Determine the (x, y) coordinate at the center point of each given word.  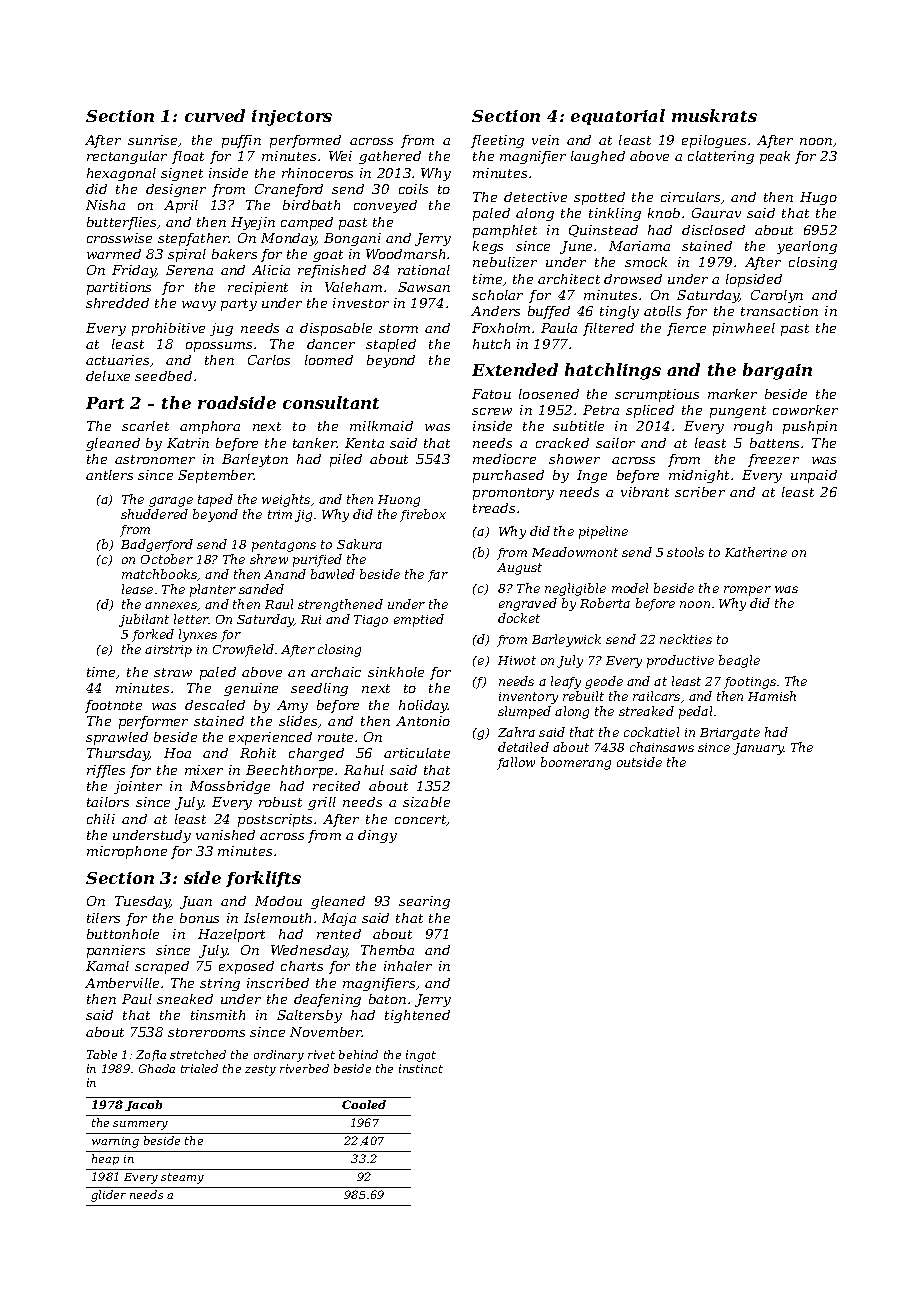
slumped (524, 712)
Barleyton (255, 460)
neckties (686, 639)
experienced (270, 738)
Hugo (818, 198)
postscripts (275, 820)
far (438, 576)
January (758, 749)
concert (421, 820)
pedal (695, 712)
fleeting (497, 141)
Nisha (105, 205)
